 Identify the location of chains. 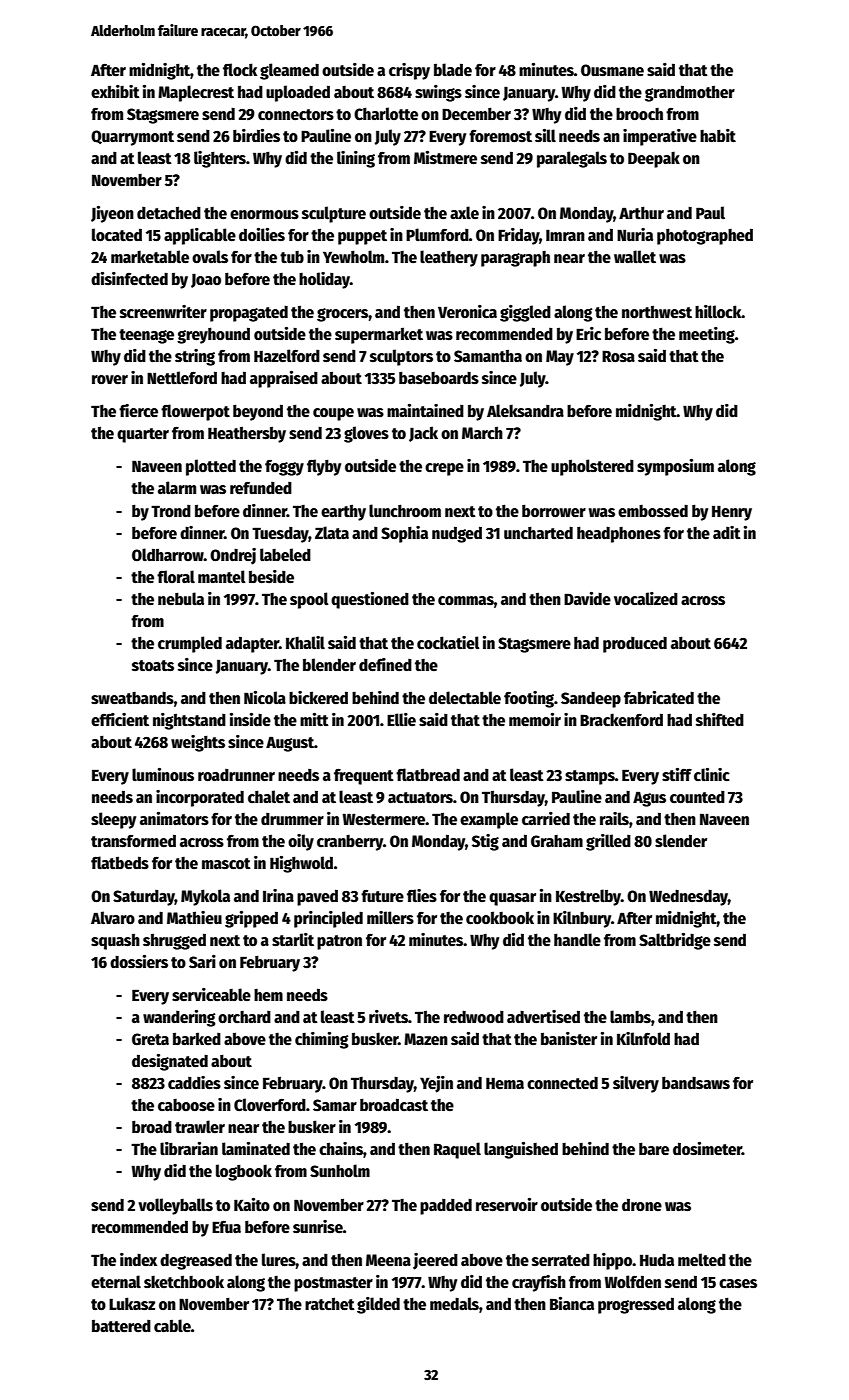
(341, 1148).
